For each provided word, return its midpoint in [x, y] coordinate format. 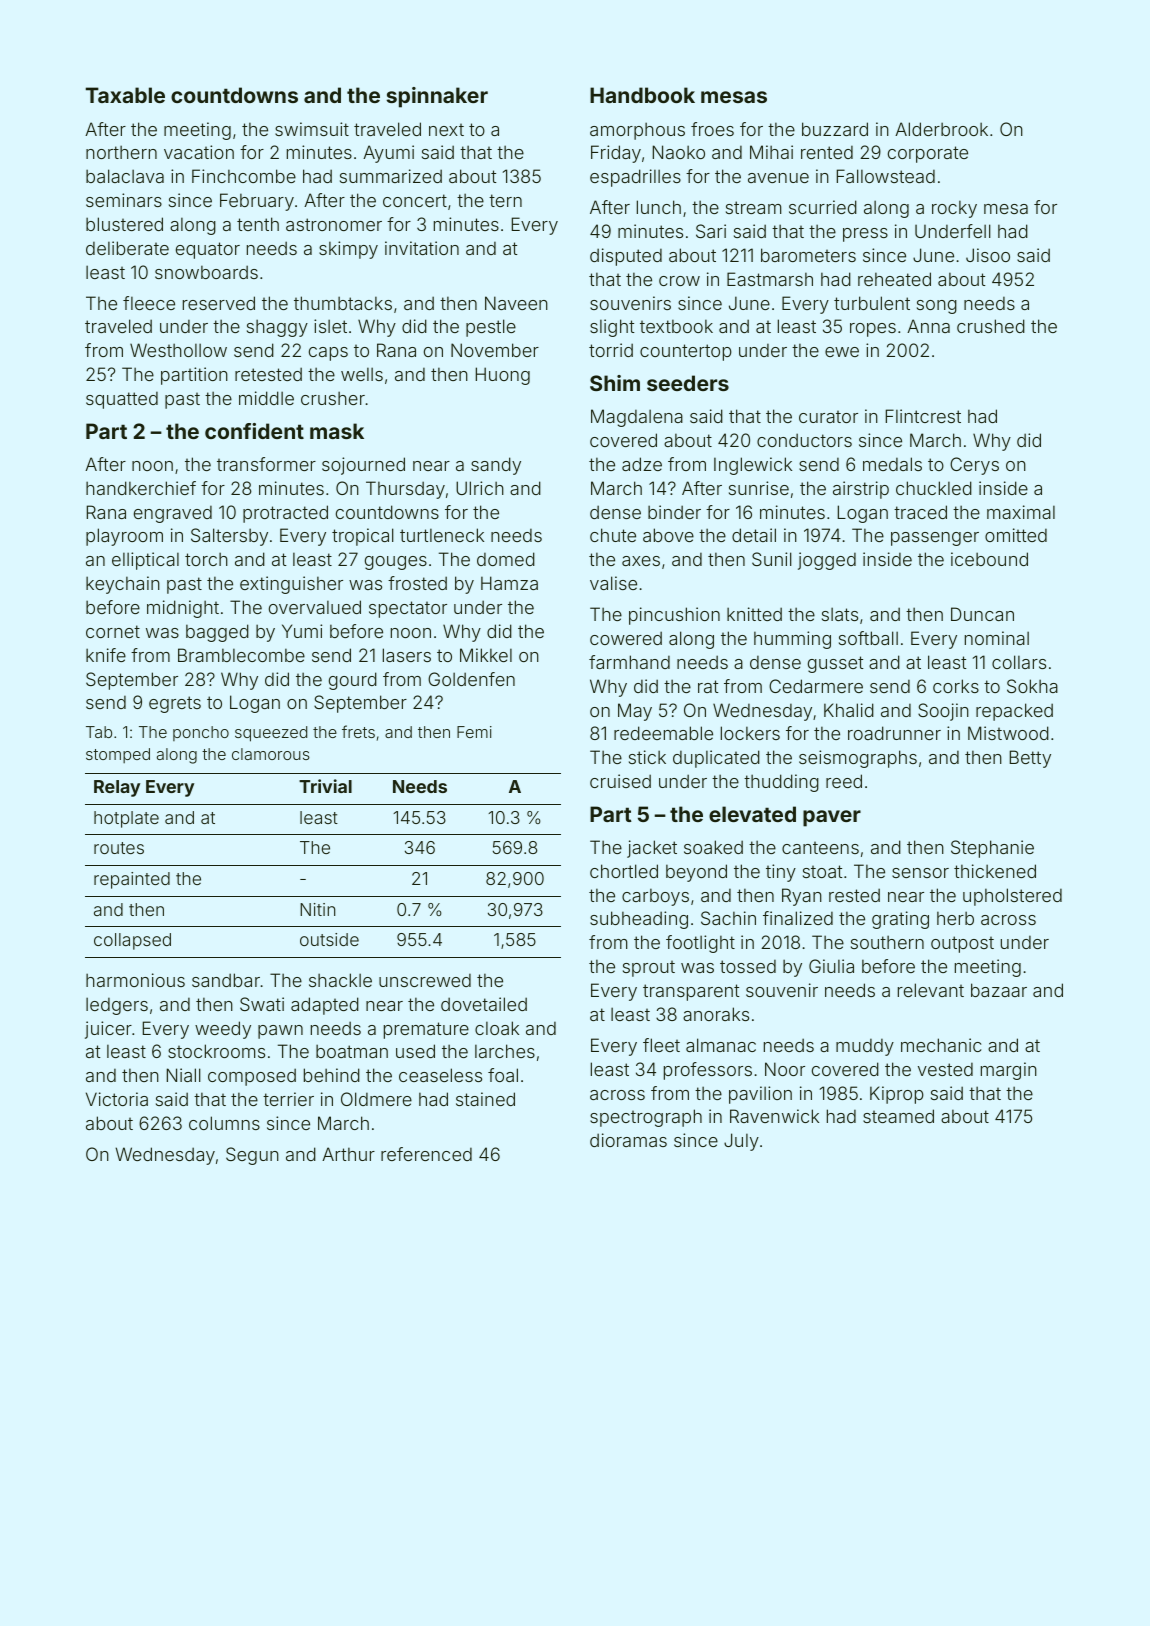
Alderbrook [941, 129]
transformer [266, 464]
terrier [288, 1099]
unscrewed [425, 980]
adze [642, 464]
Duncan [982, 614]
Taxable [125, 95]
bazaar [999, 990]
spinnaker [437, 97]
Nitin [317, 909]
